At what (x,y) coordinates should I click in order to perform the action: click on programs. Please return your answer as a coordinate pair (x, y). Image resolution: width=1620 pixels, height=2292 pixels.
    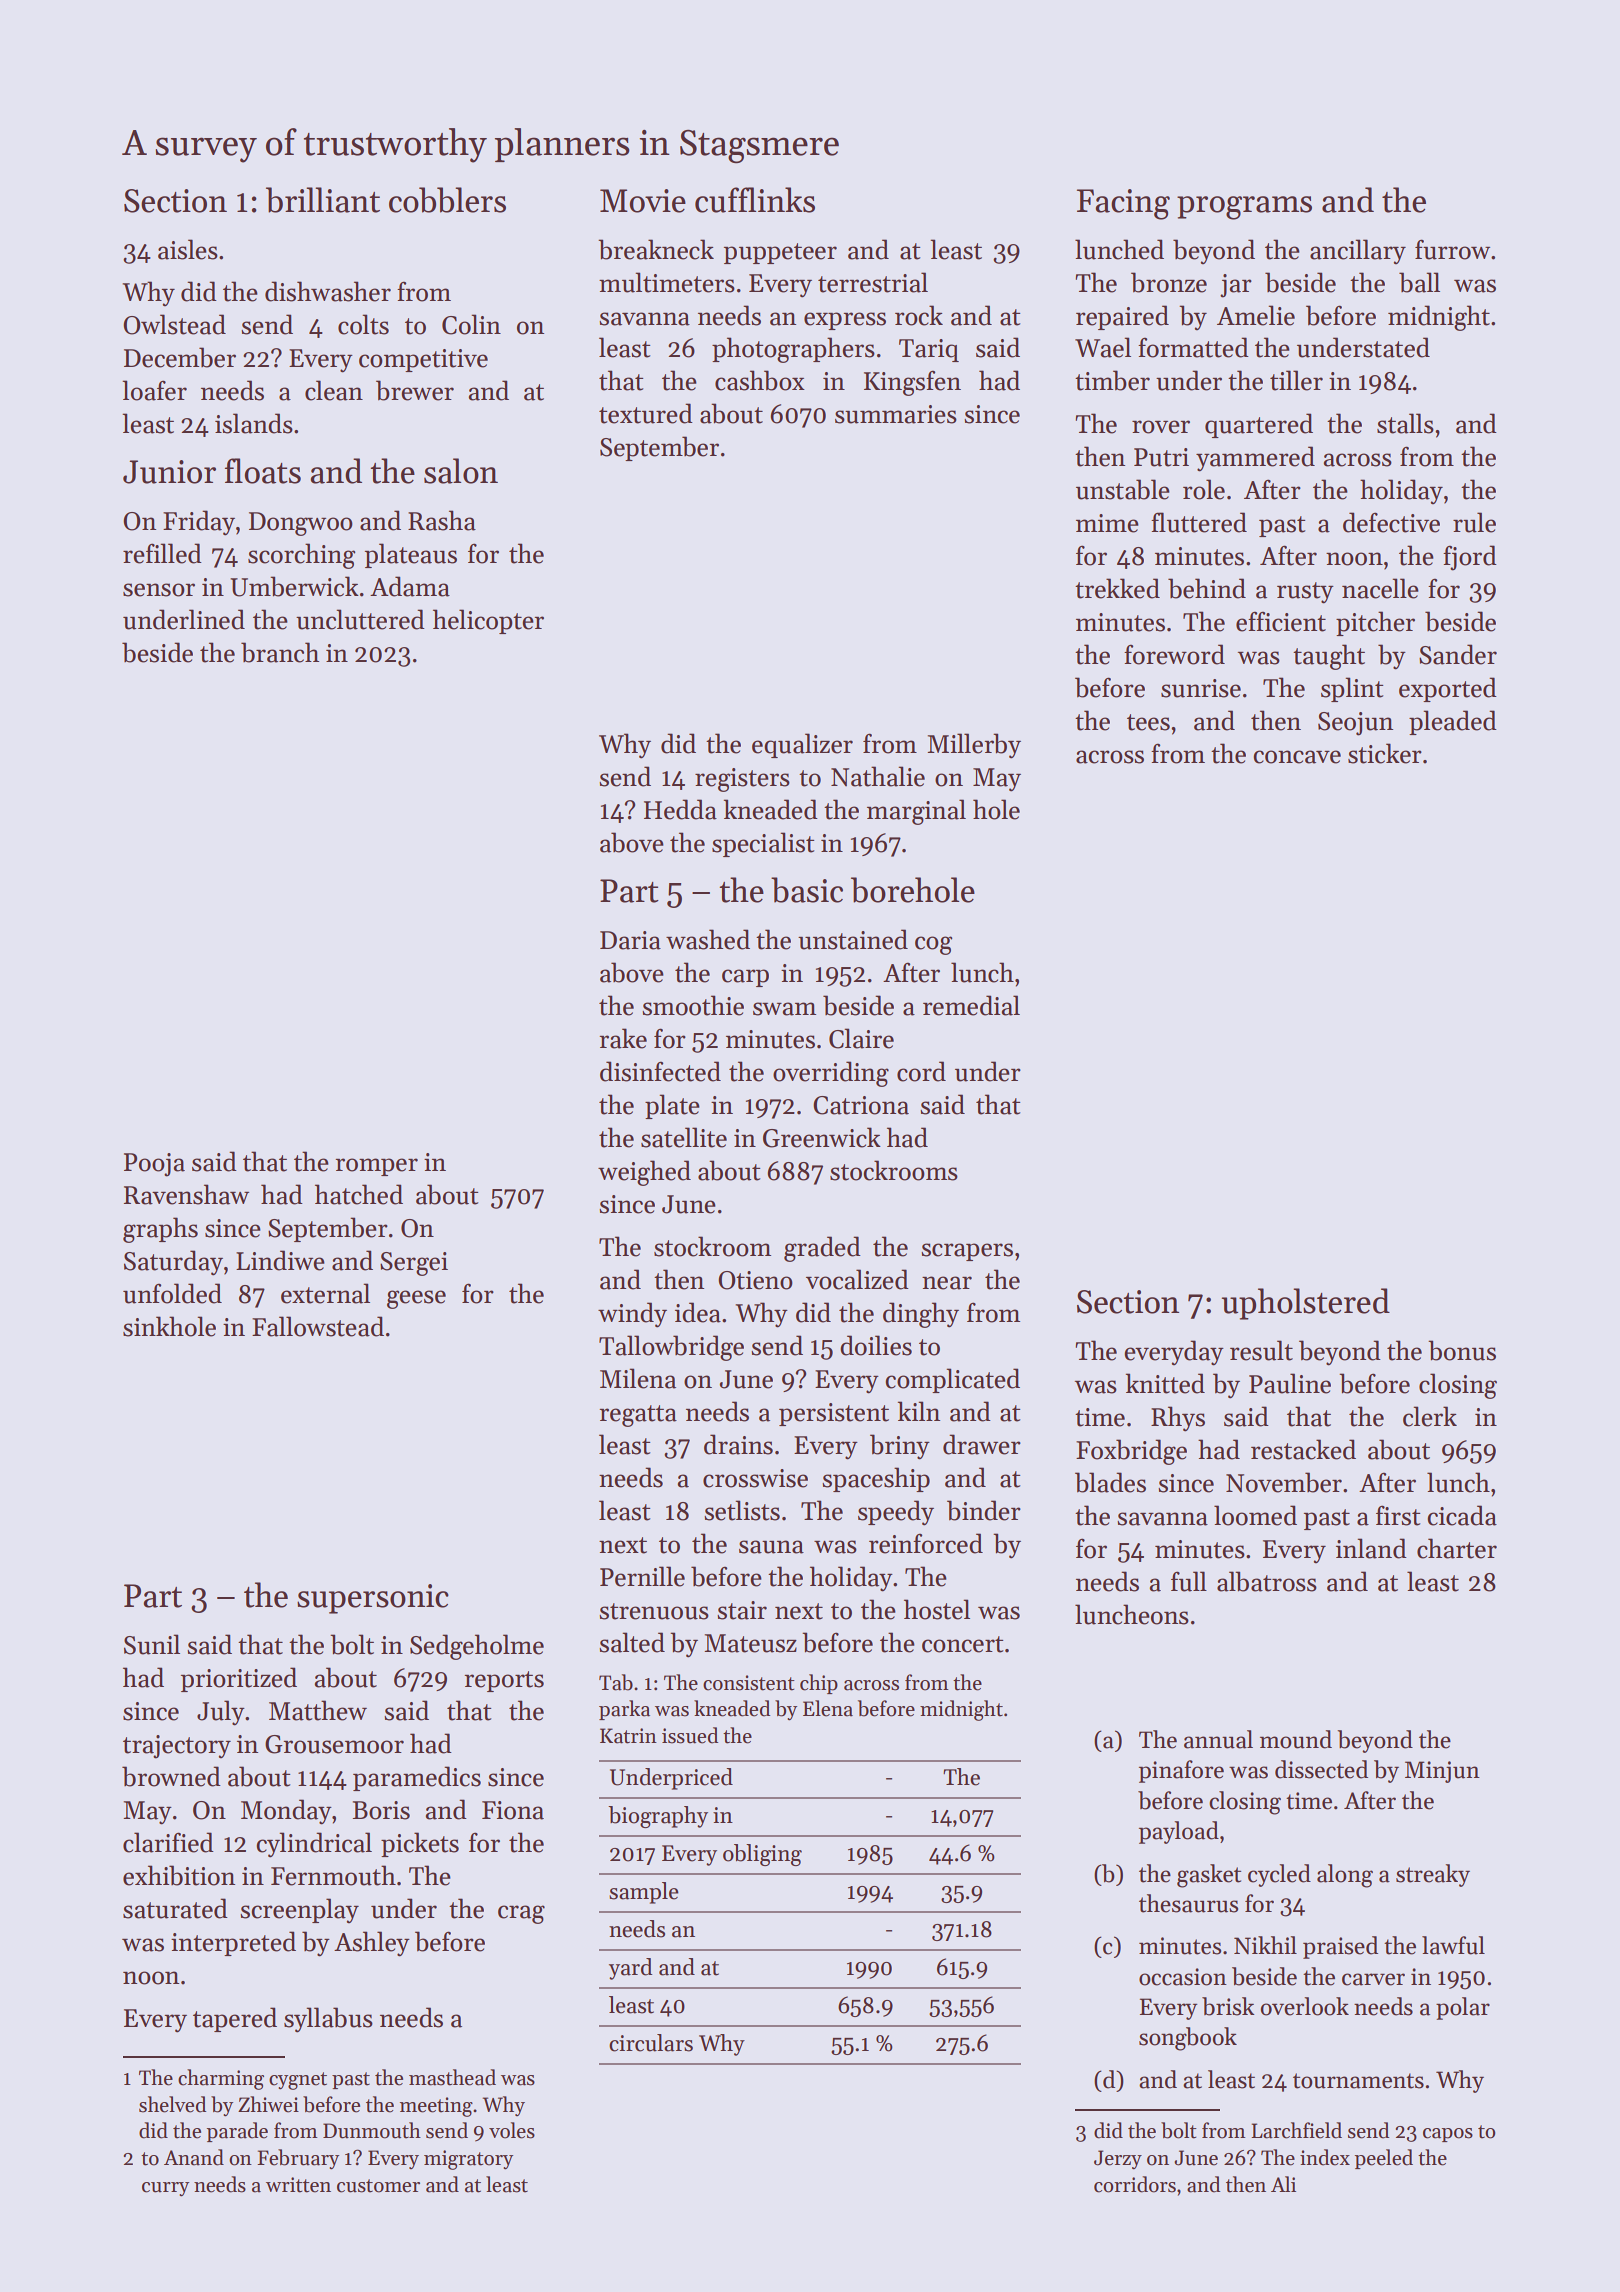
    Looking at the image, I should click on (1244, 208).
